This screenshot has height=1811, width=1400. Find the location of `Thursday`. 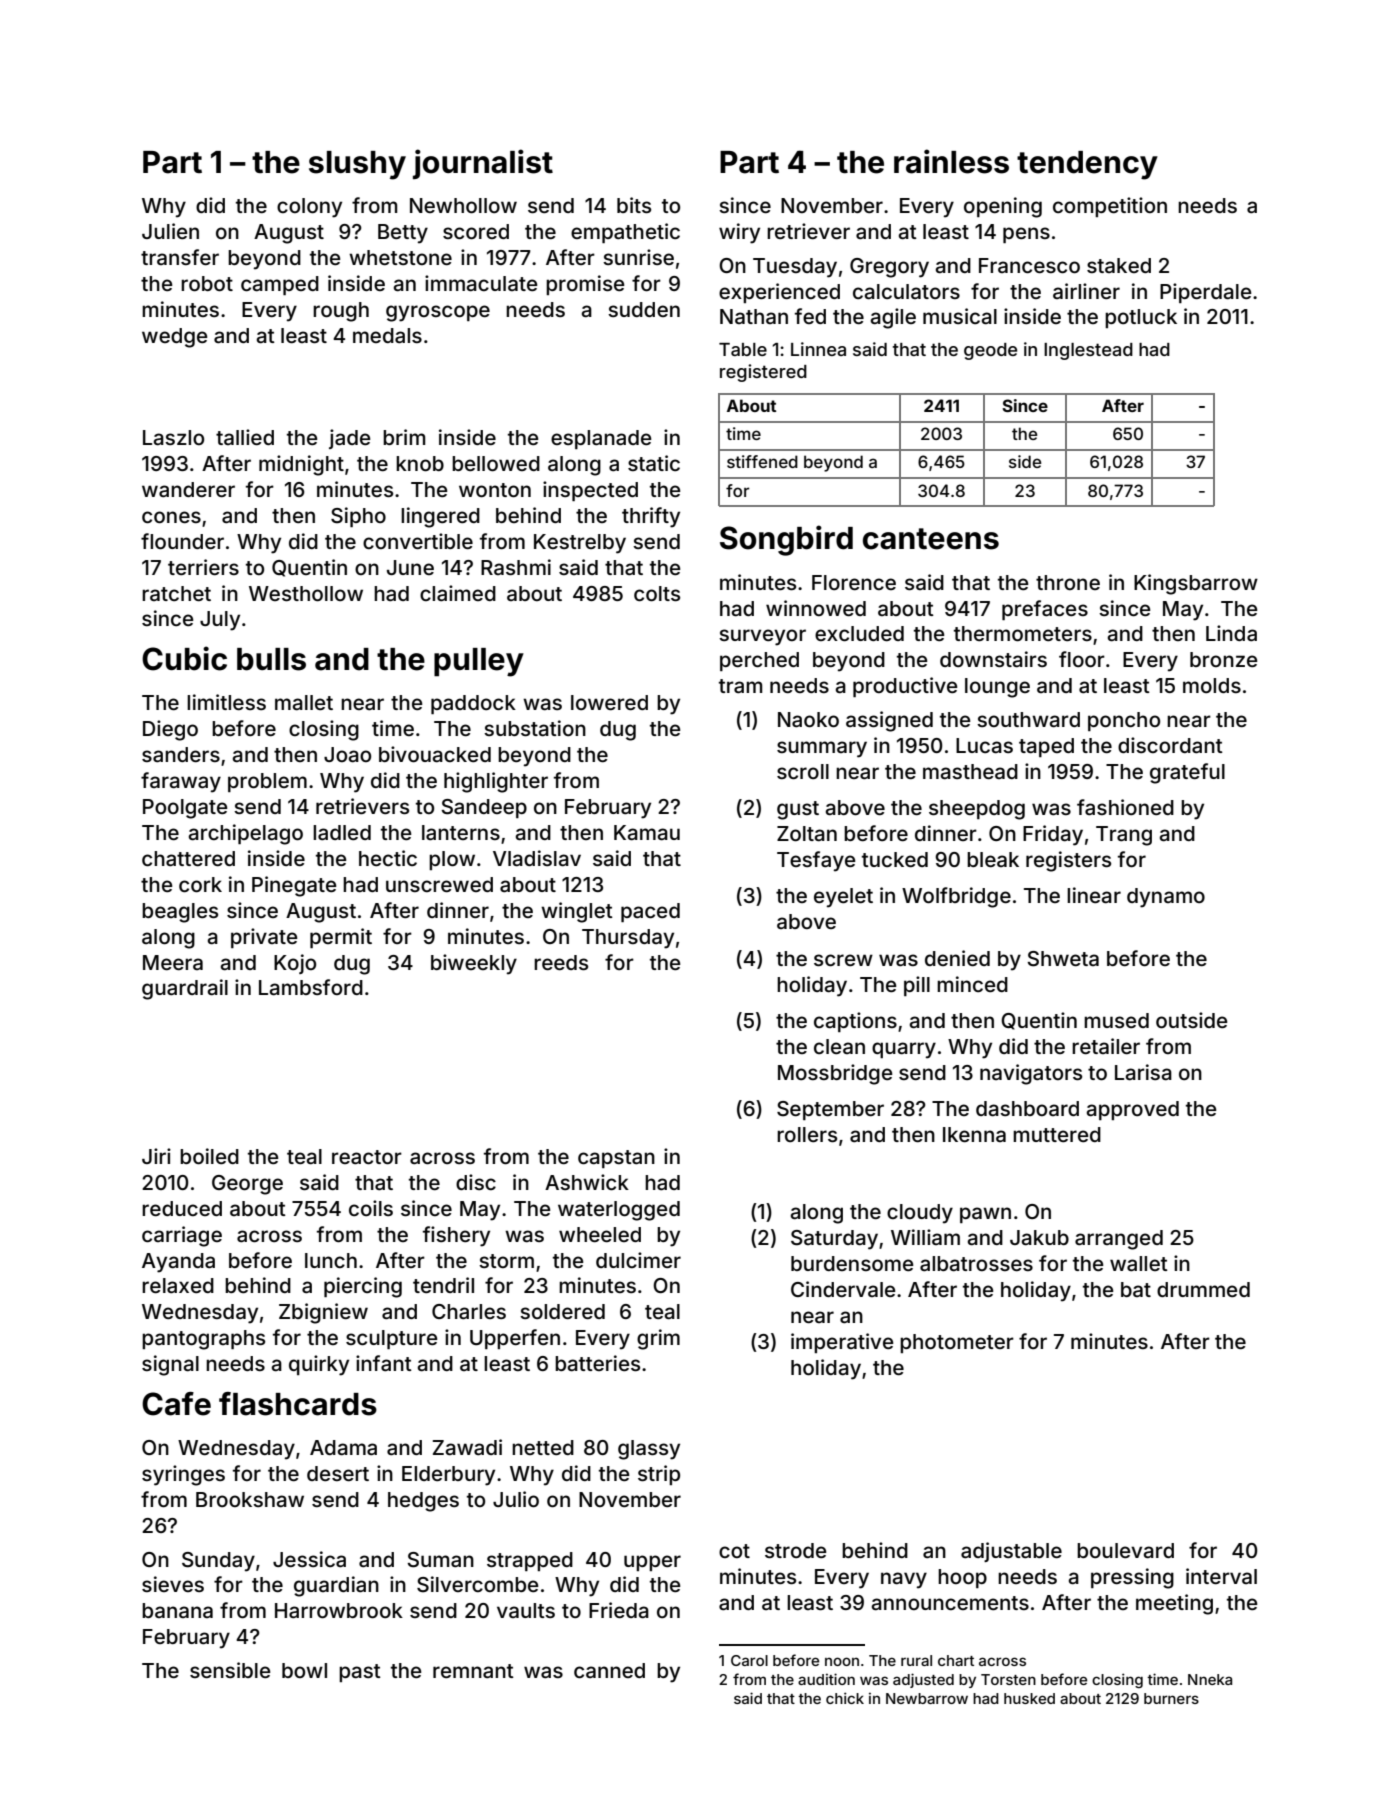

Thursday is located at coordinates (628, 939).
